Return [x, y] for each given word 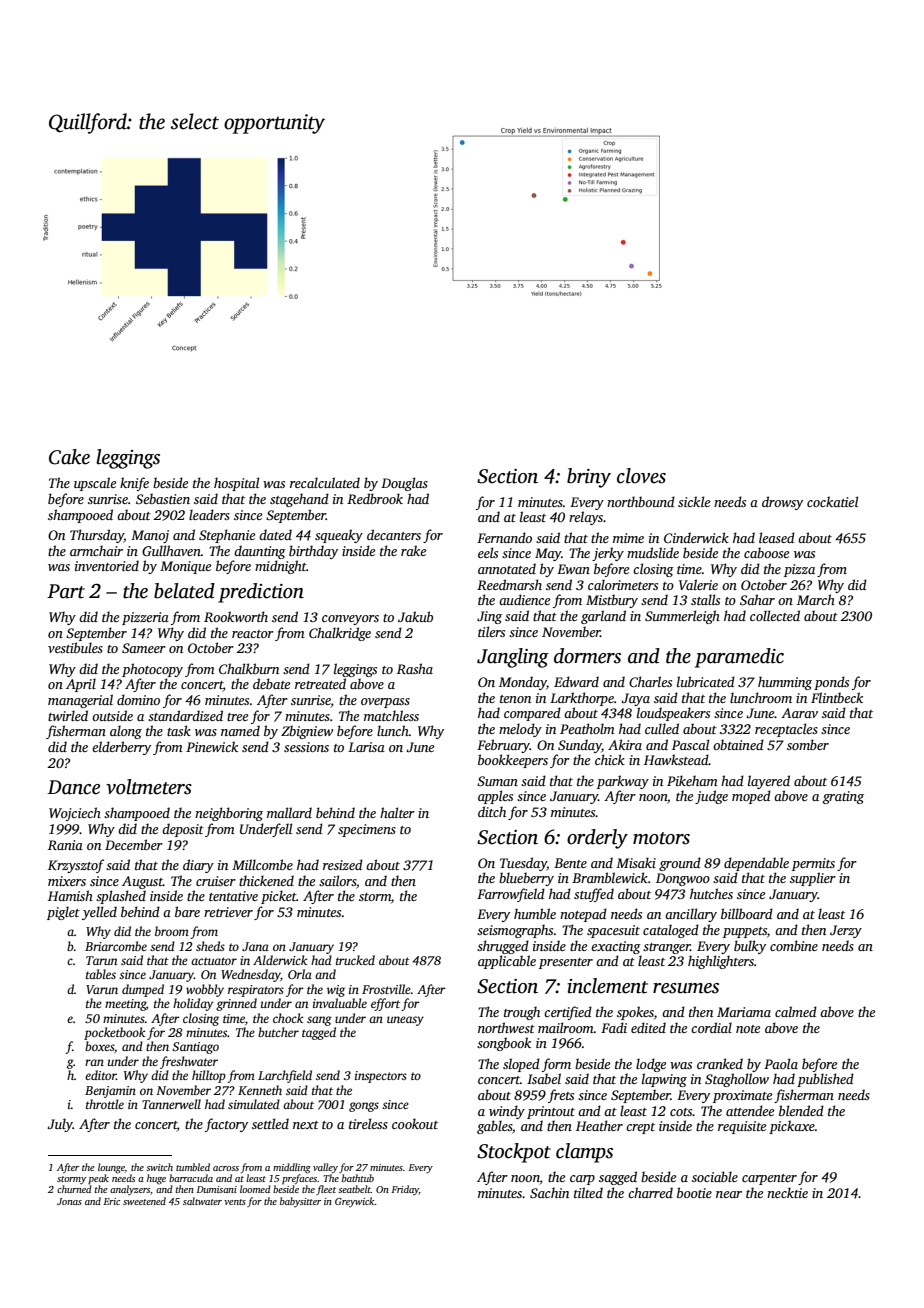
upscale [95, 484]
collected [775, 615]
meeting [125, 1005]
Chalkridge [340, 634]
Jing [489, 617]
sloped [521, 1065]
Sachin [549, 1192]
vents [235, 1202]
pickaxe [792, 1127]
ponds [831, 683]
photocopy [152, 670]
